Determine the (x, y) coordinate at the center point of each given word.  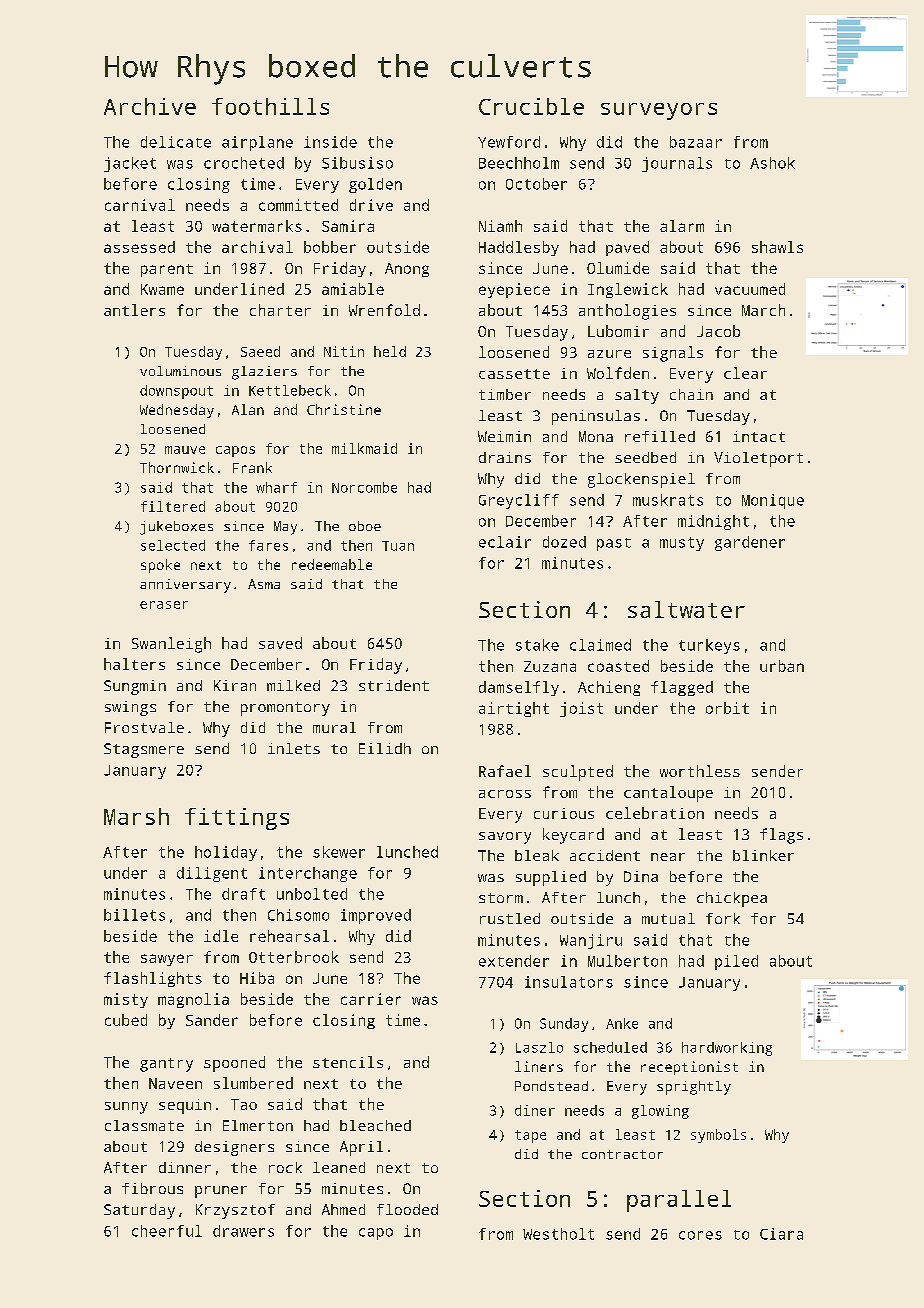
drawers (243, 1231)
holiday (226, 853)
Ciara (781, 1234)
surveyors (659, 111)
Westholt (558, 1234)
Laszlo (539, 1047)
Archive (150, 106)
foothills (270, 106)
